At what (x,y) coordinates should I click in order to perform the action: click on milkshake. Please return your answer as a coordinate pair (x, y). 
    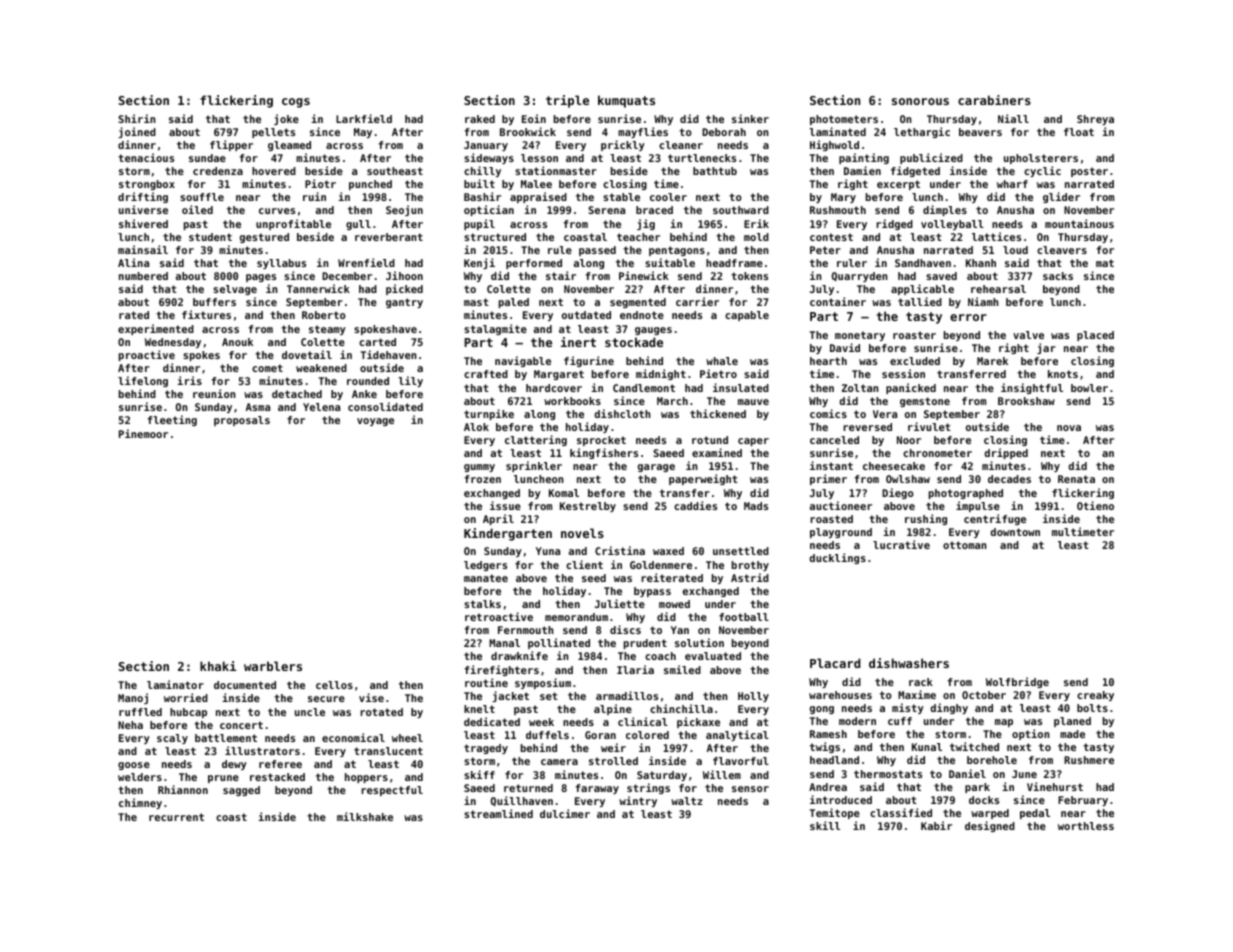
    Looking at the image, I should click on (365, 816).
